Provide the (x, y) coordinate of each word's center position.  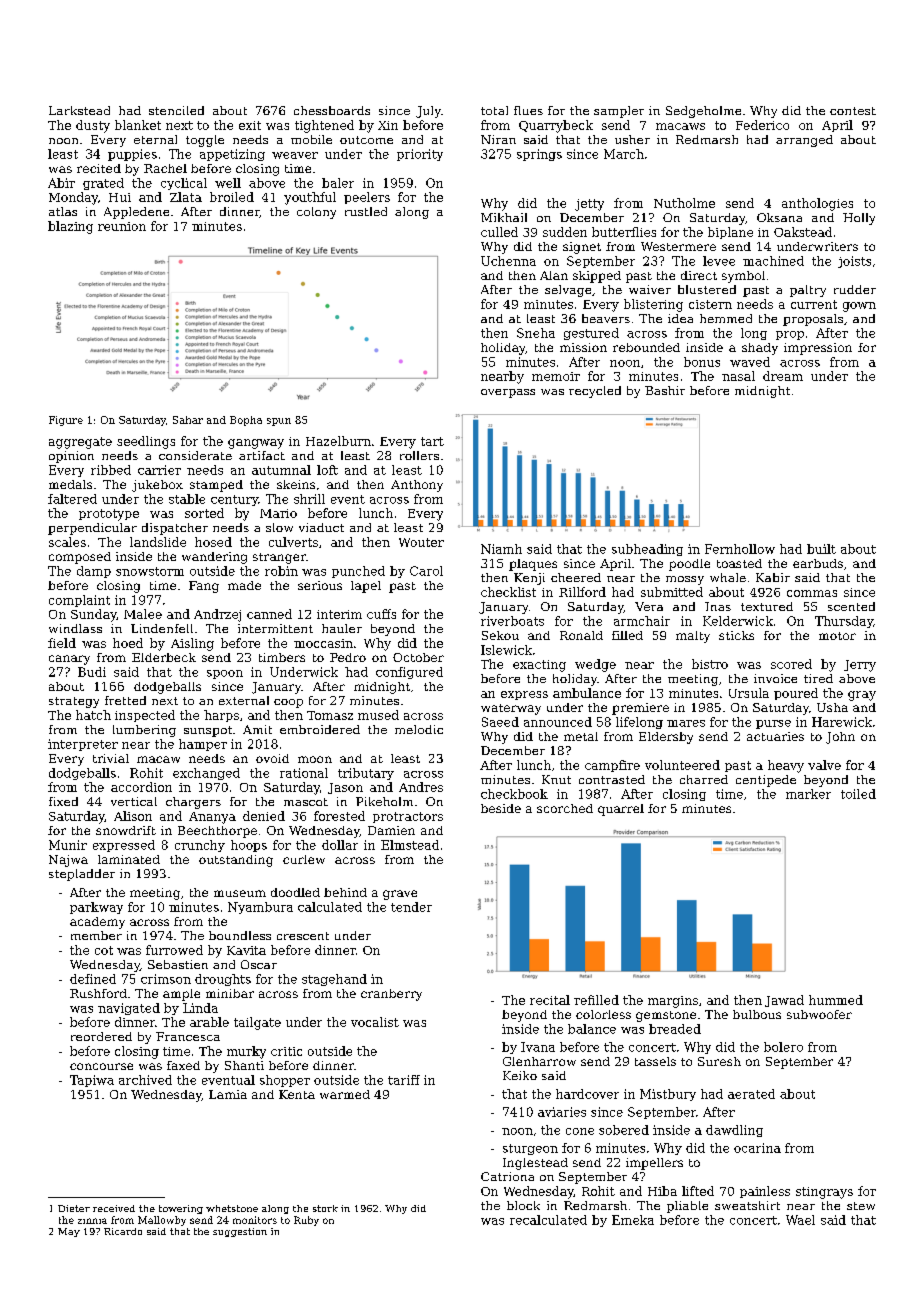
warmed (345, 1094)
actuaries (775, 736)
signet (582, 248)
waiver (650, 289)
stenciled (176, 110)
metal (581, 736)
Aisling (192, 644)
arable (209, 1022)
